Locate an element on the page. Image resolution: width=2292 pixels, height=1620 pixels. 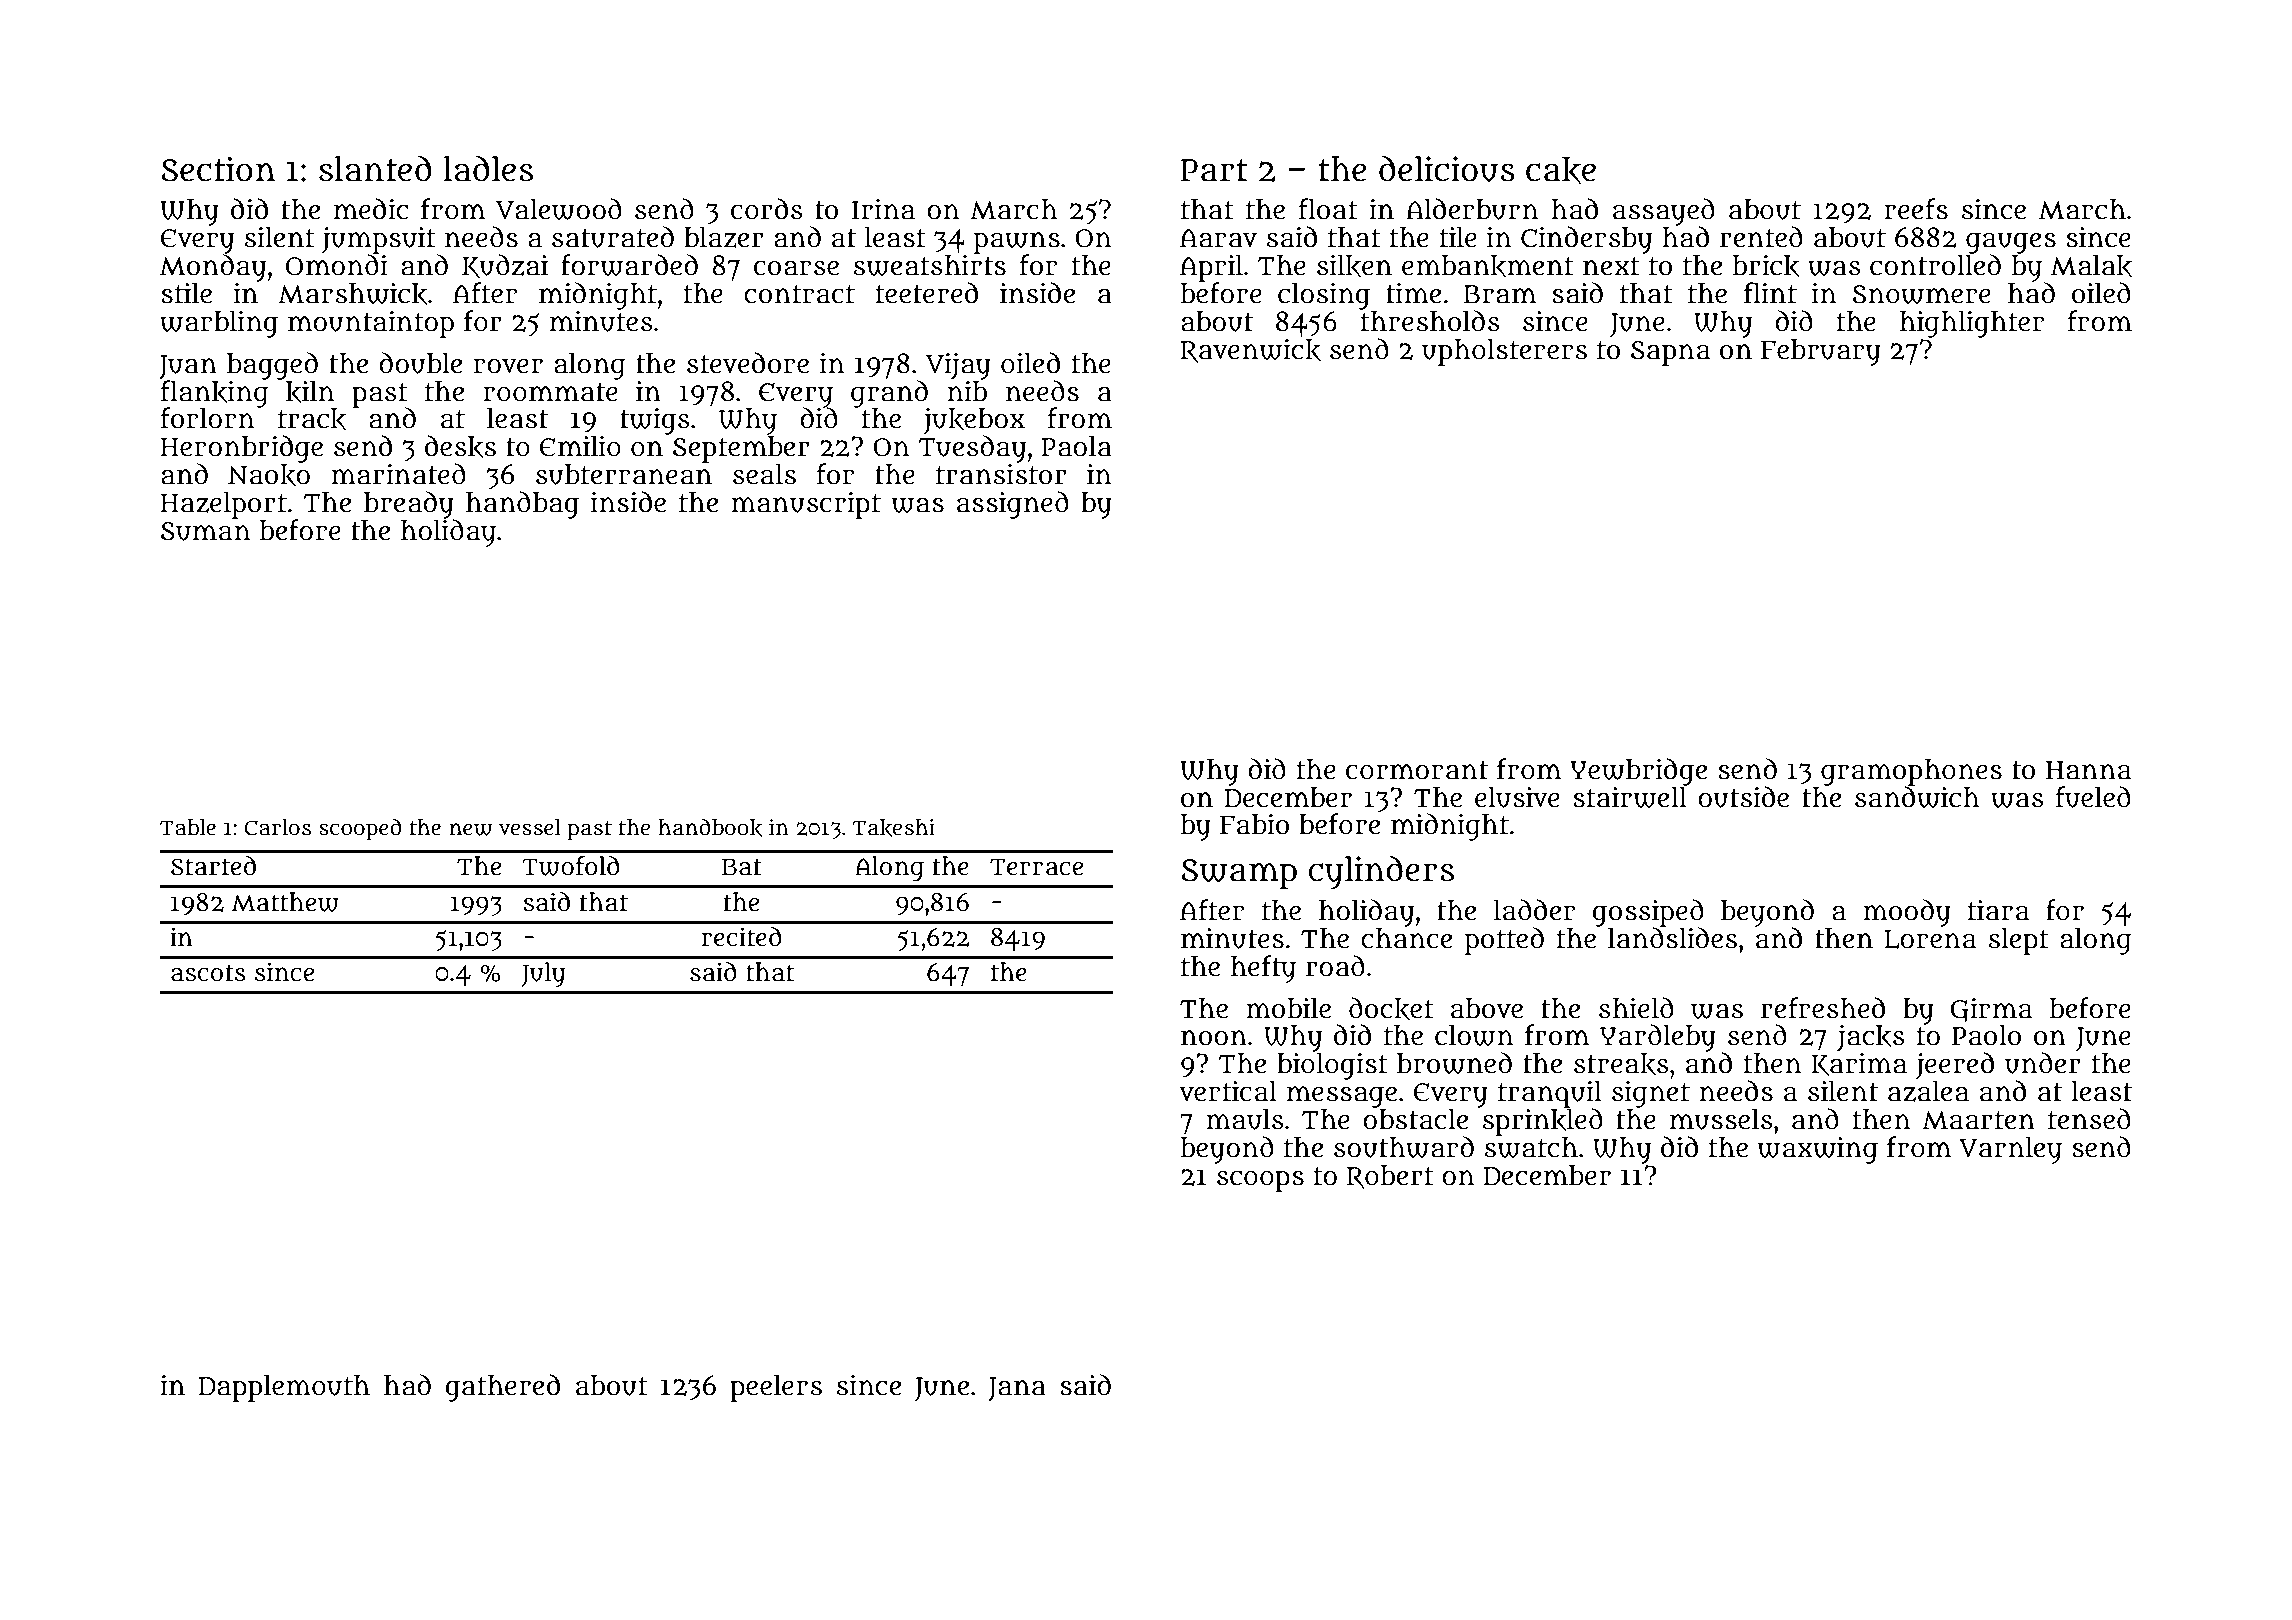
ascots is located at coordinates (208, 973).
